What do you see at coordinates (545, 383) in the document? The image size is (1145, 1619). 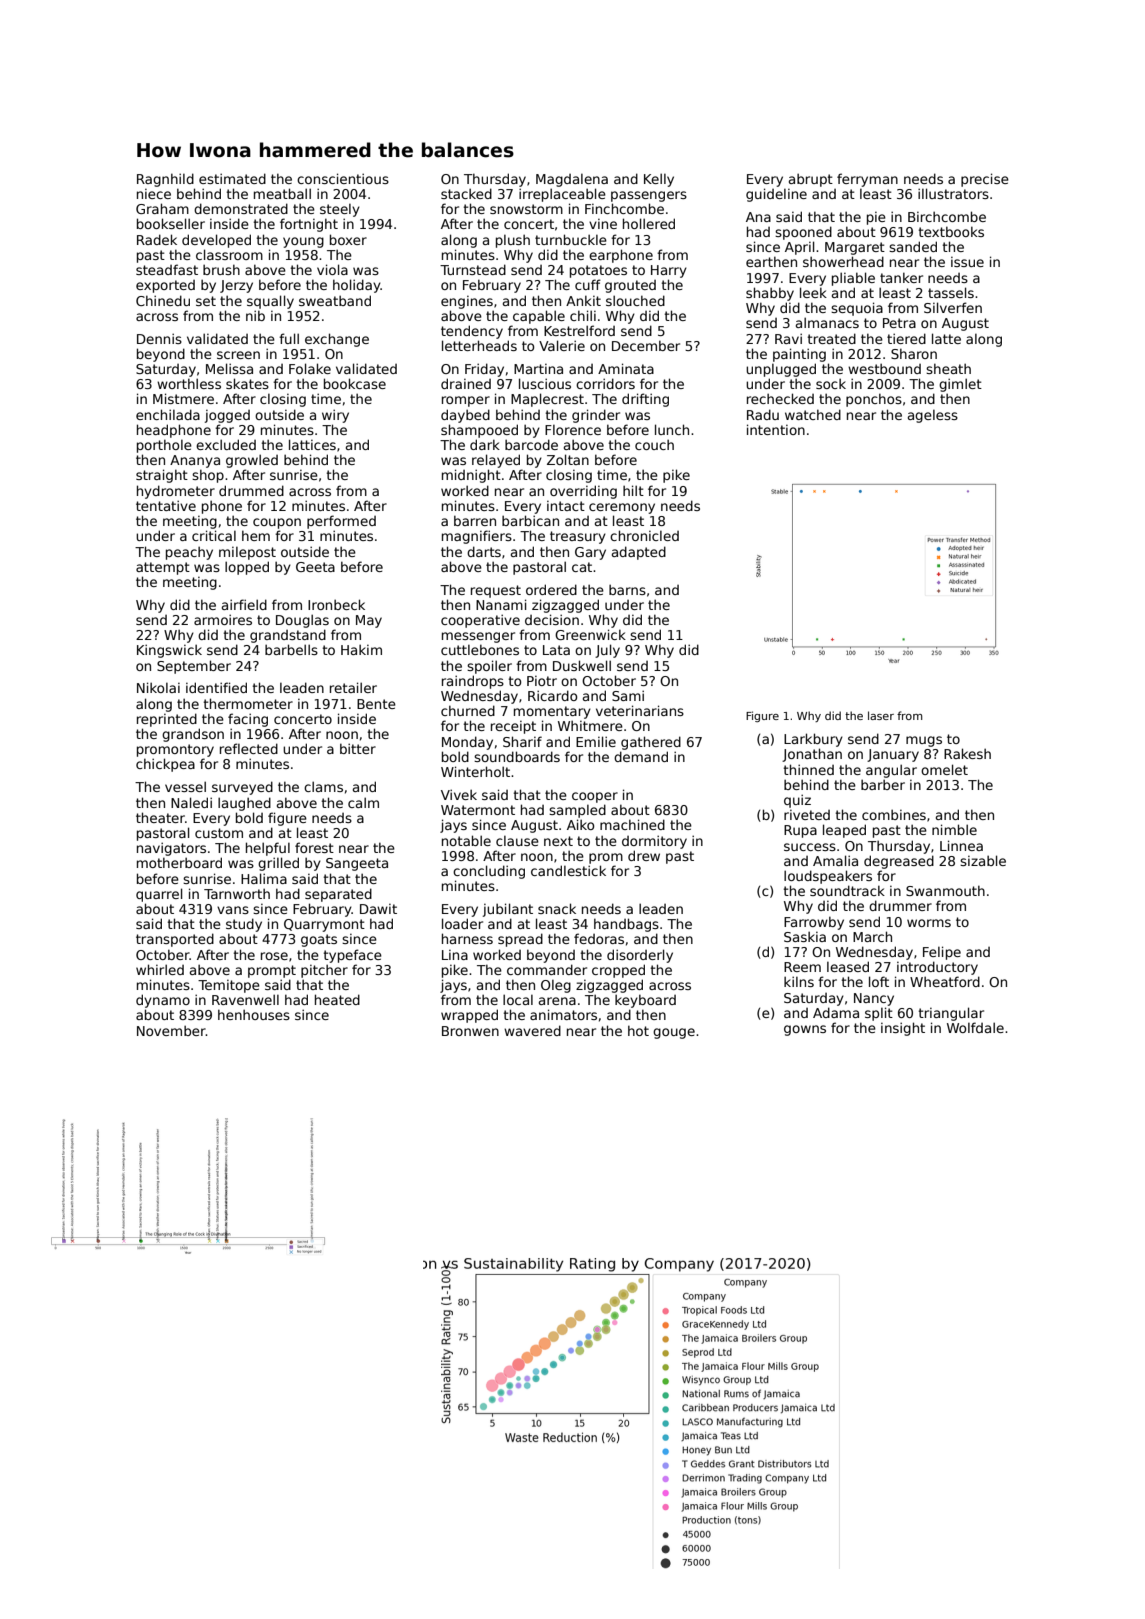 I see `luscious` at bounding box center [545, 383].
